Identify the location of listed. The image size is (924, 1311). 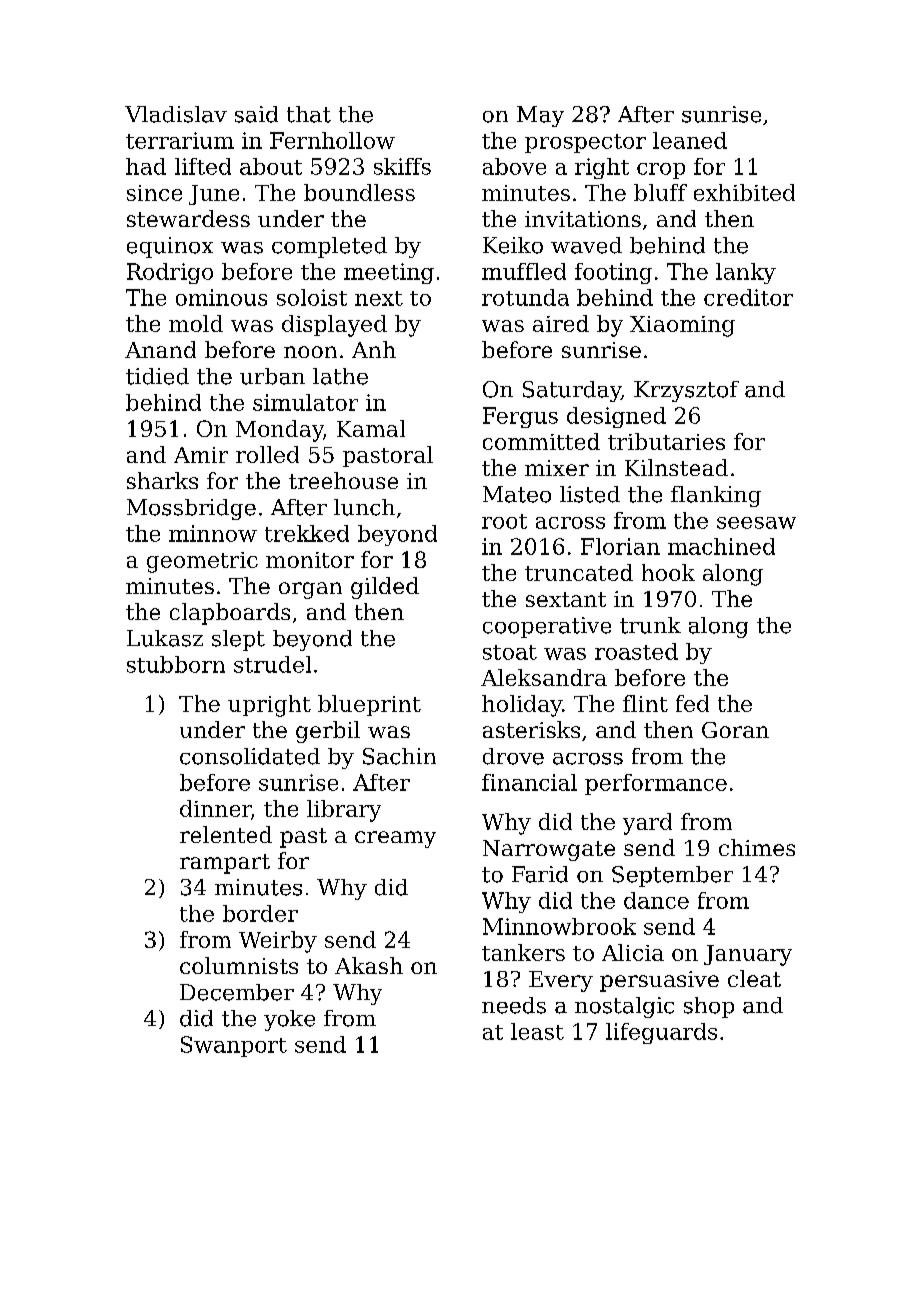
(590, 494).
